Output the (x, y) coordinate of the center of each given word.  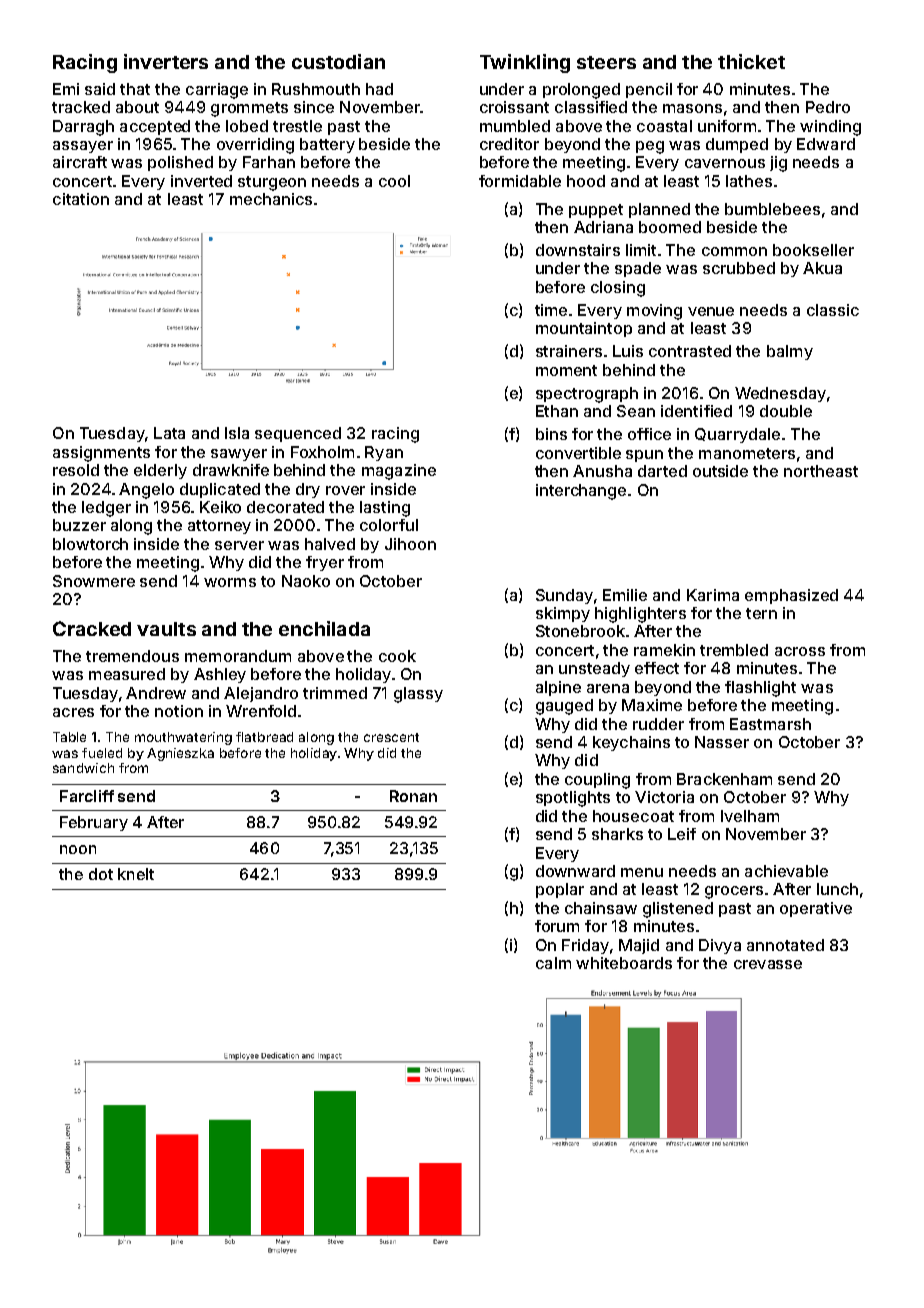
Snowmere (94, 581)
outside (720, 471)
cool (394, 181)
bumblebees (772, 209)
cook (397, 656)
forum (557, 926)
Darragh (83, 128)
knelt (136, 874)
